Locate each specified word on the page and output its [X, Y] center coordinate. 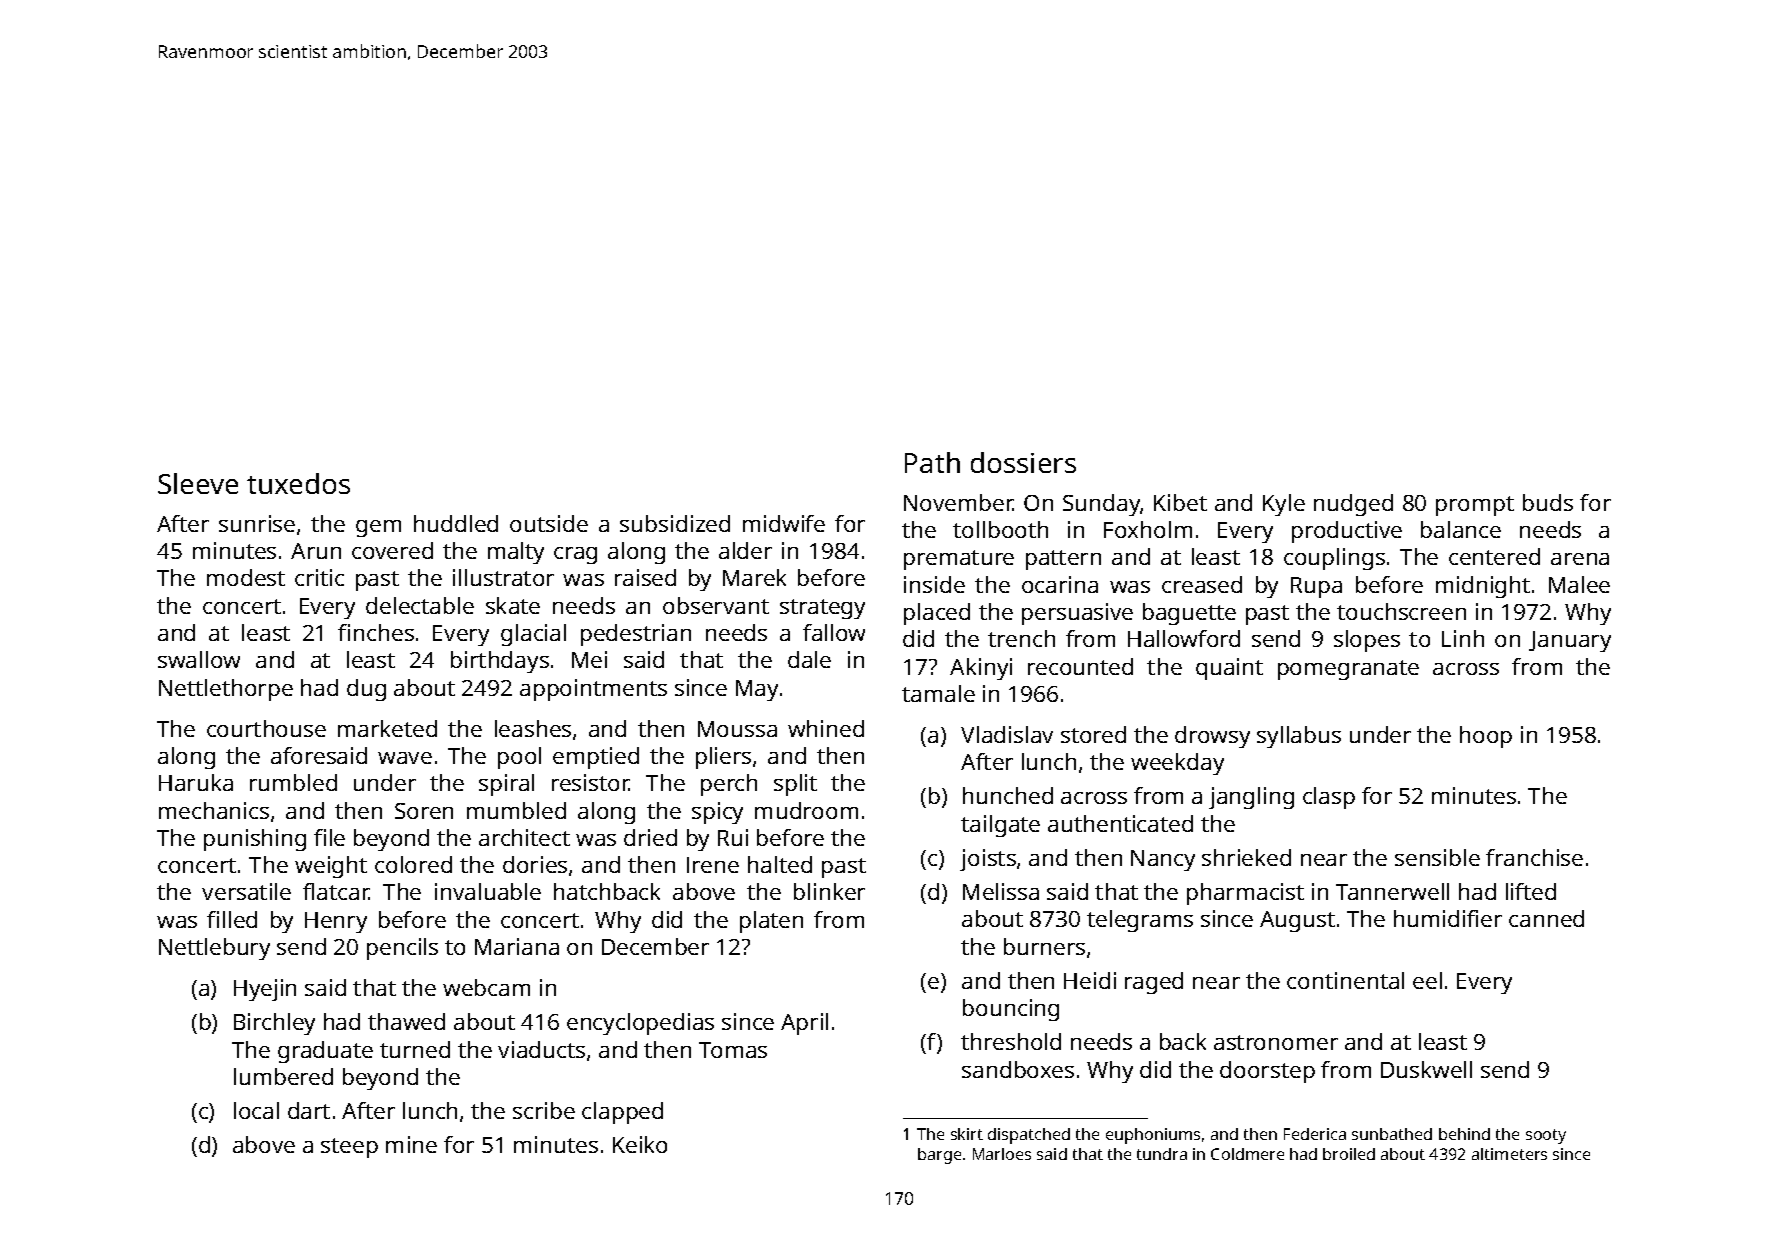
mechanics [214, 810]
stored [1093, 734]
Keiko [640, 1144]
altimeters [1509, 1154]
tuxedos [298, 483]
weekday [1177, 764]
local [256, 1110]
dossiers [1023, 462]
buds [1548, 502]
